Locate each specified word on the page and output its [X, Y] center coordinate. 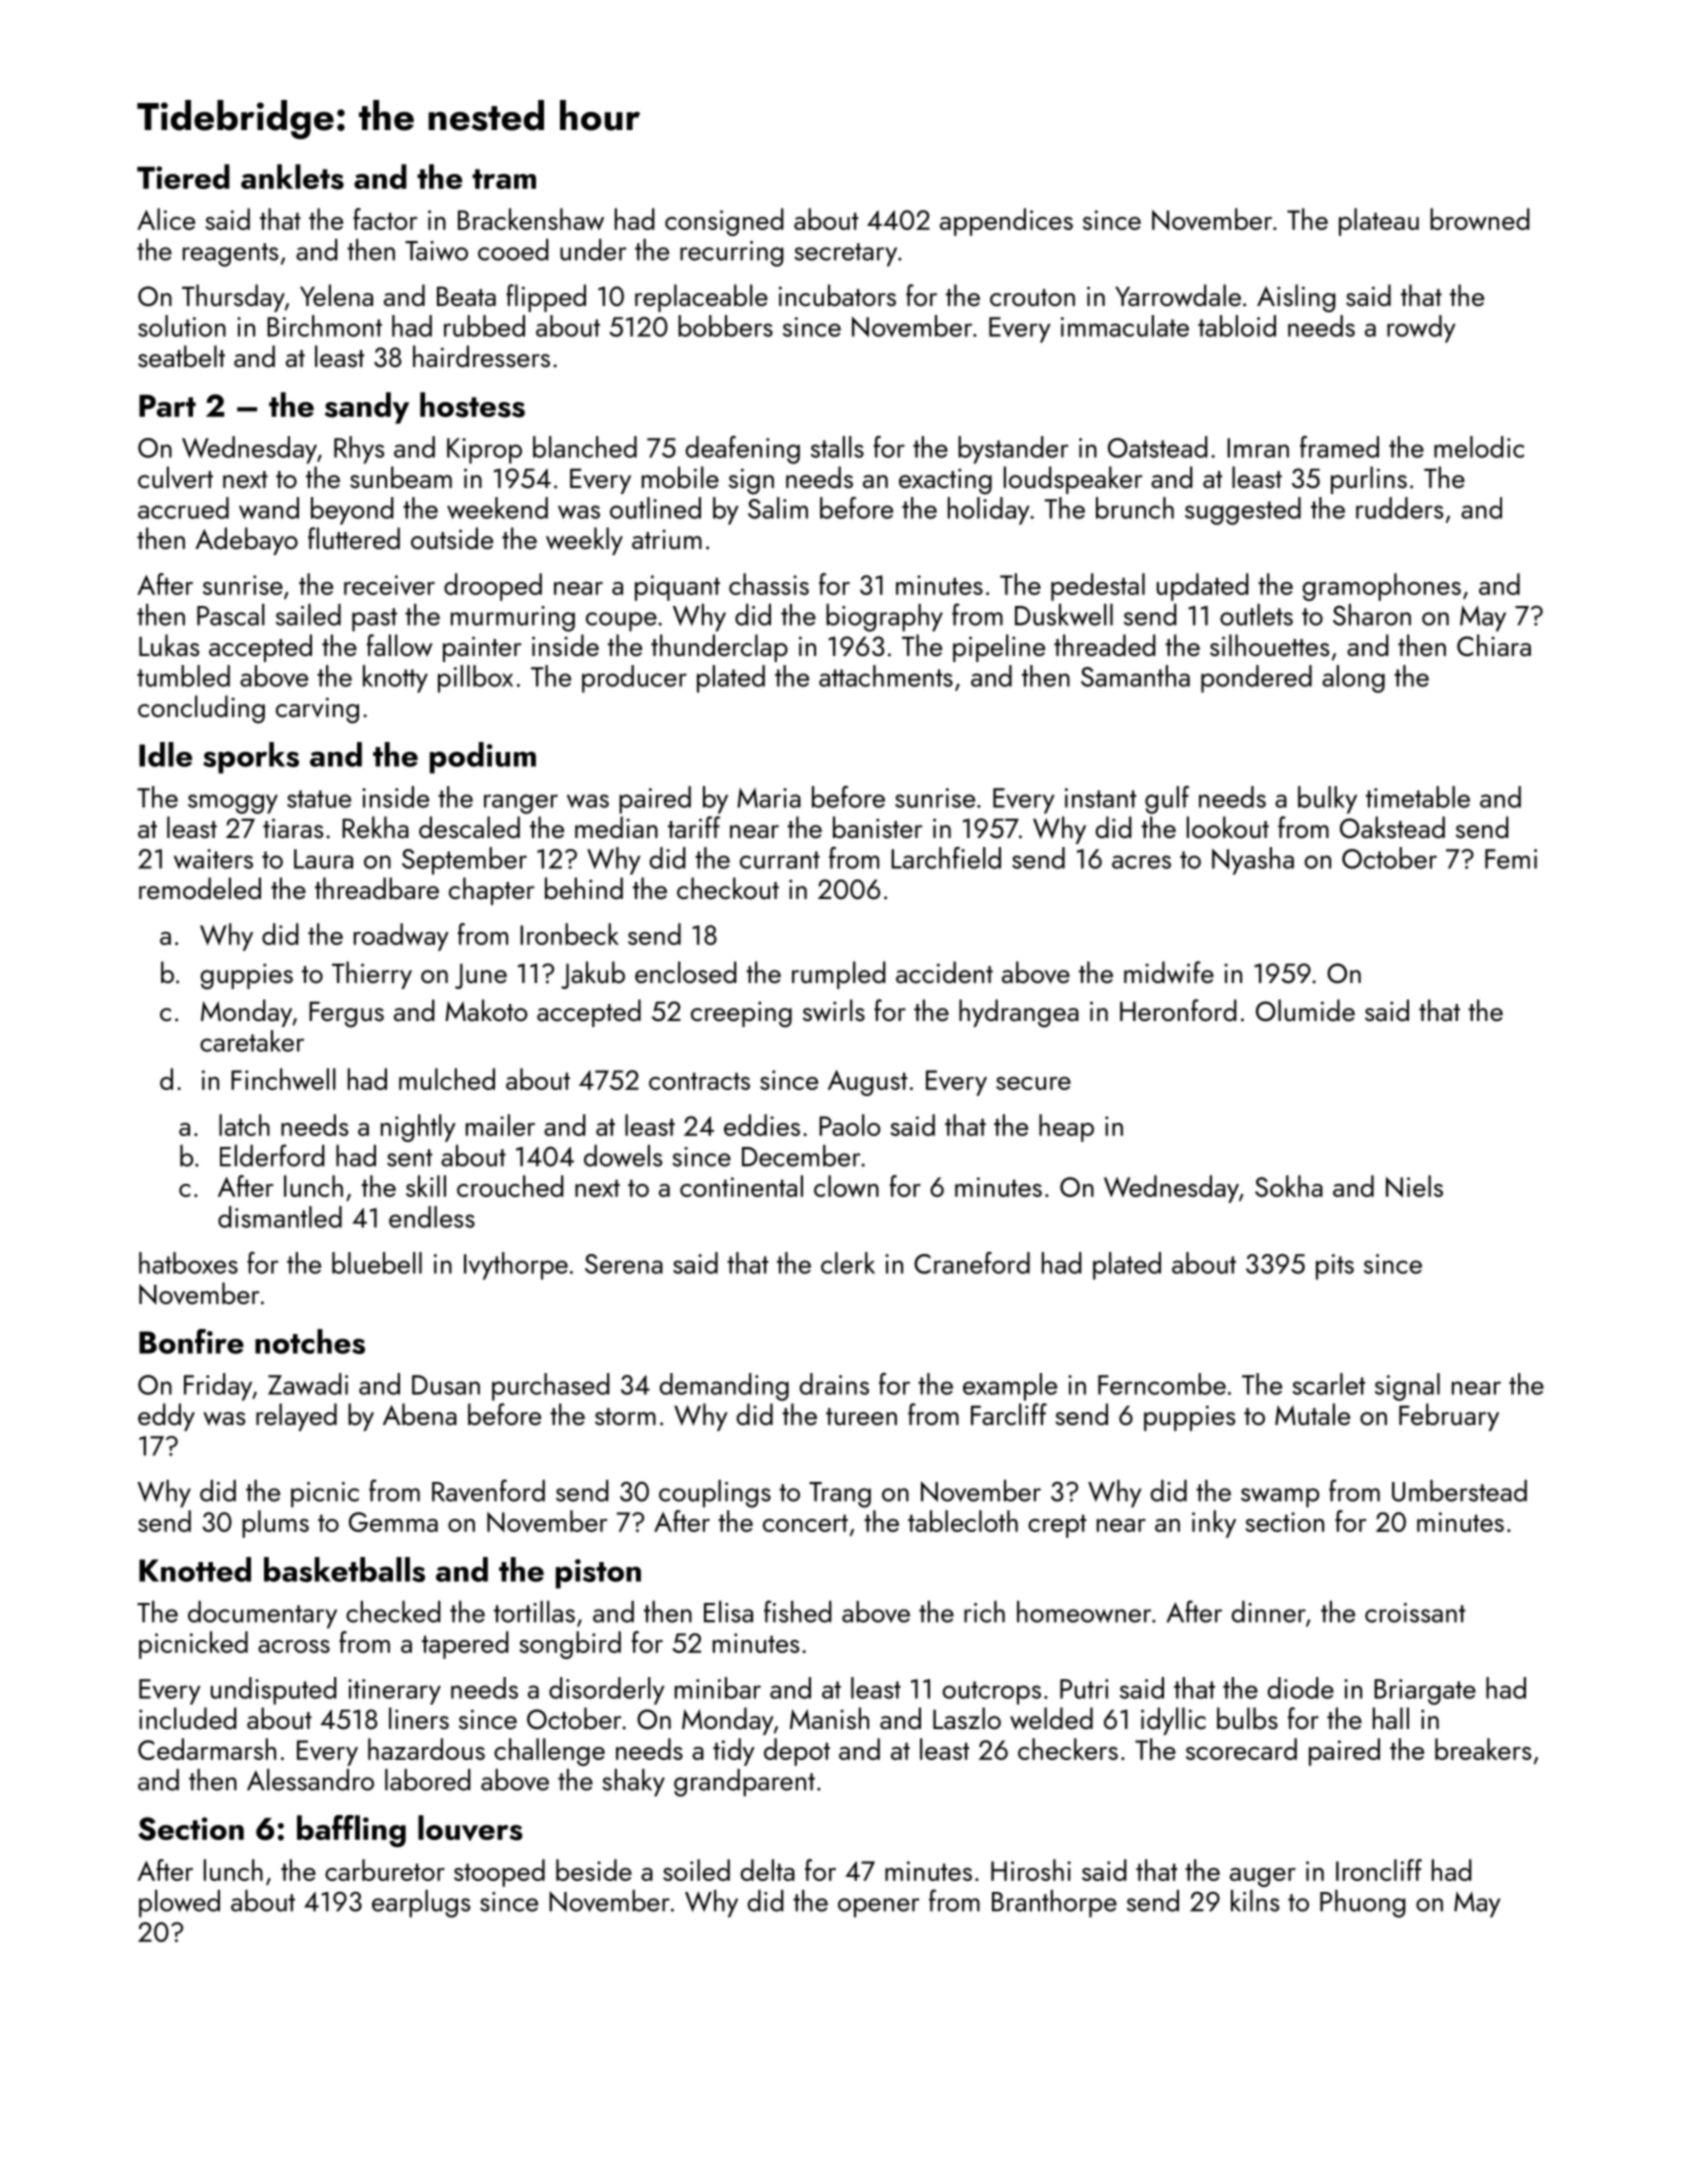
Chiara [1494, 645]
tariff [694, 827]
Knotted [195, 1569]
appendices [1006, 222]
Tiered [183, 176]
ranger [521, 804]
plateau [1379, 222]
